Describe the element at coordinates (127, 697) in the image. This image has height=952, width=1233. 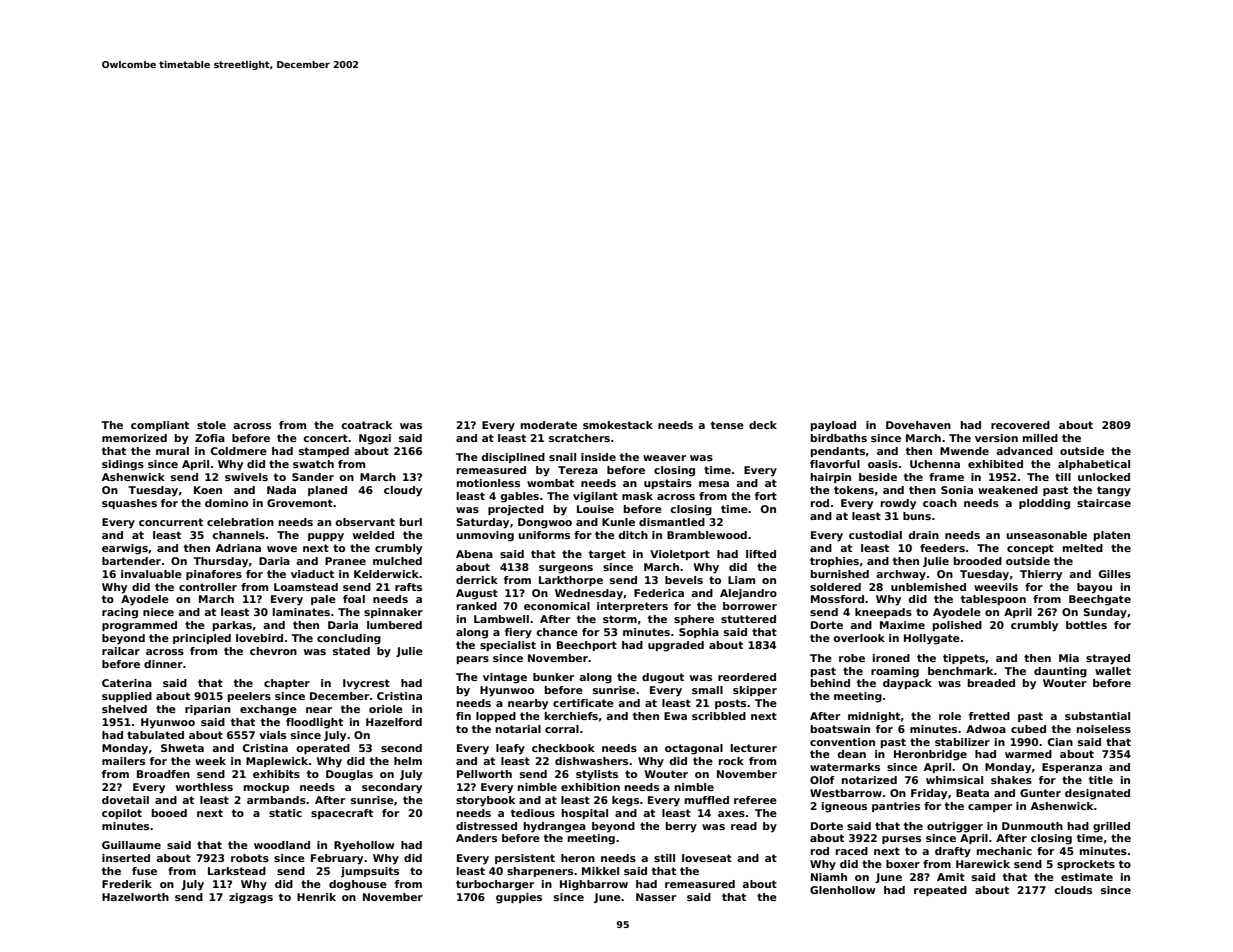
I see `supplied` at that location.
